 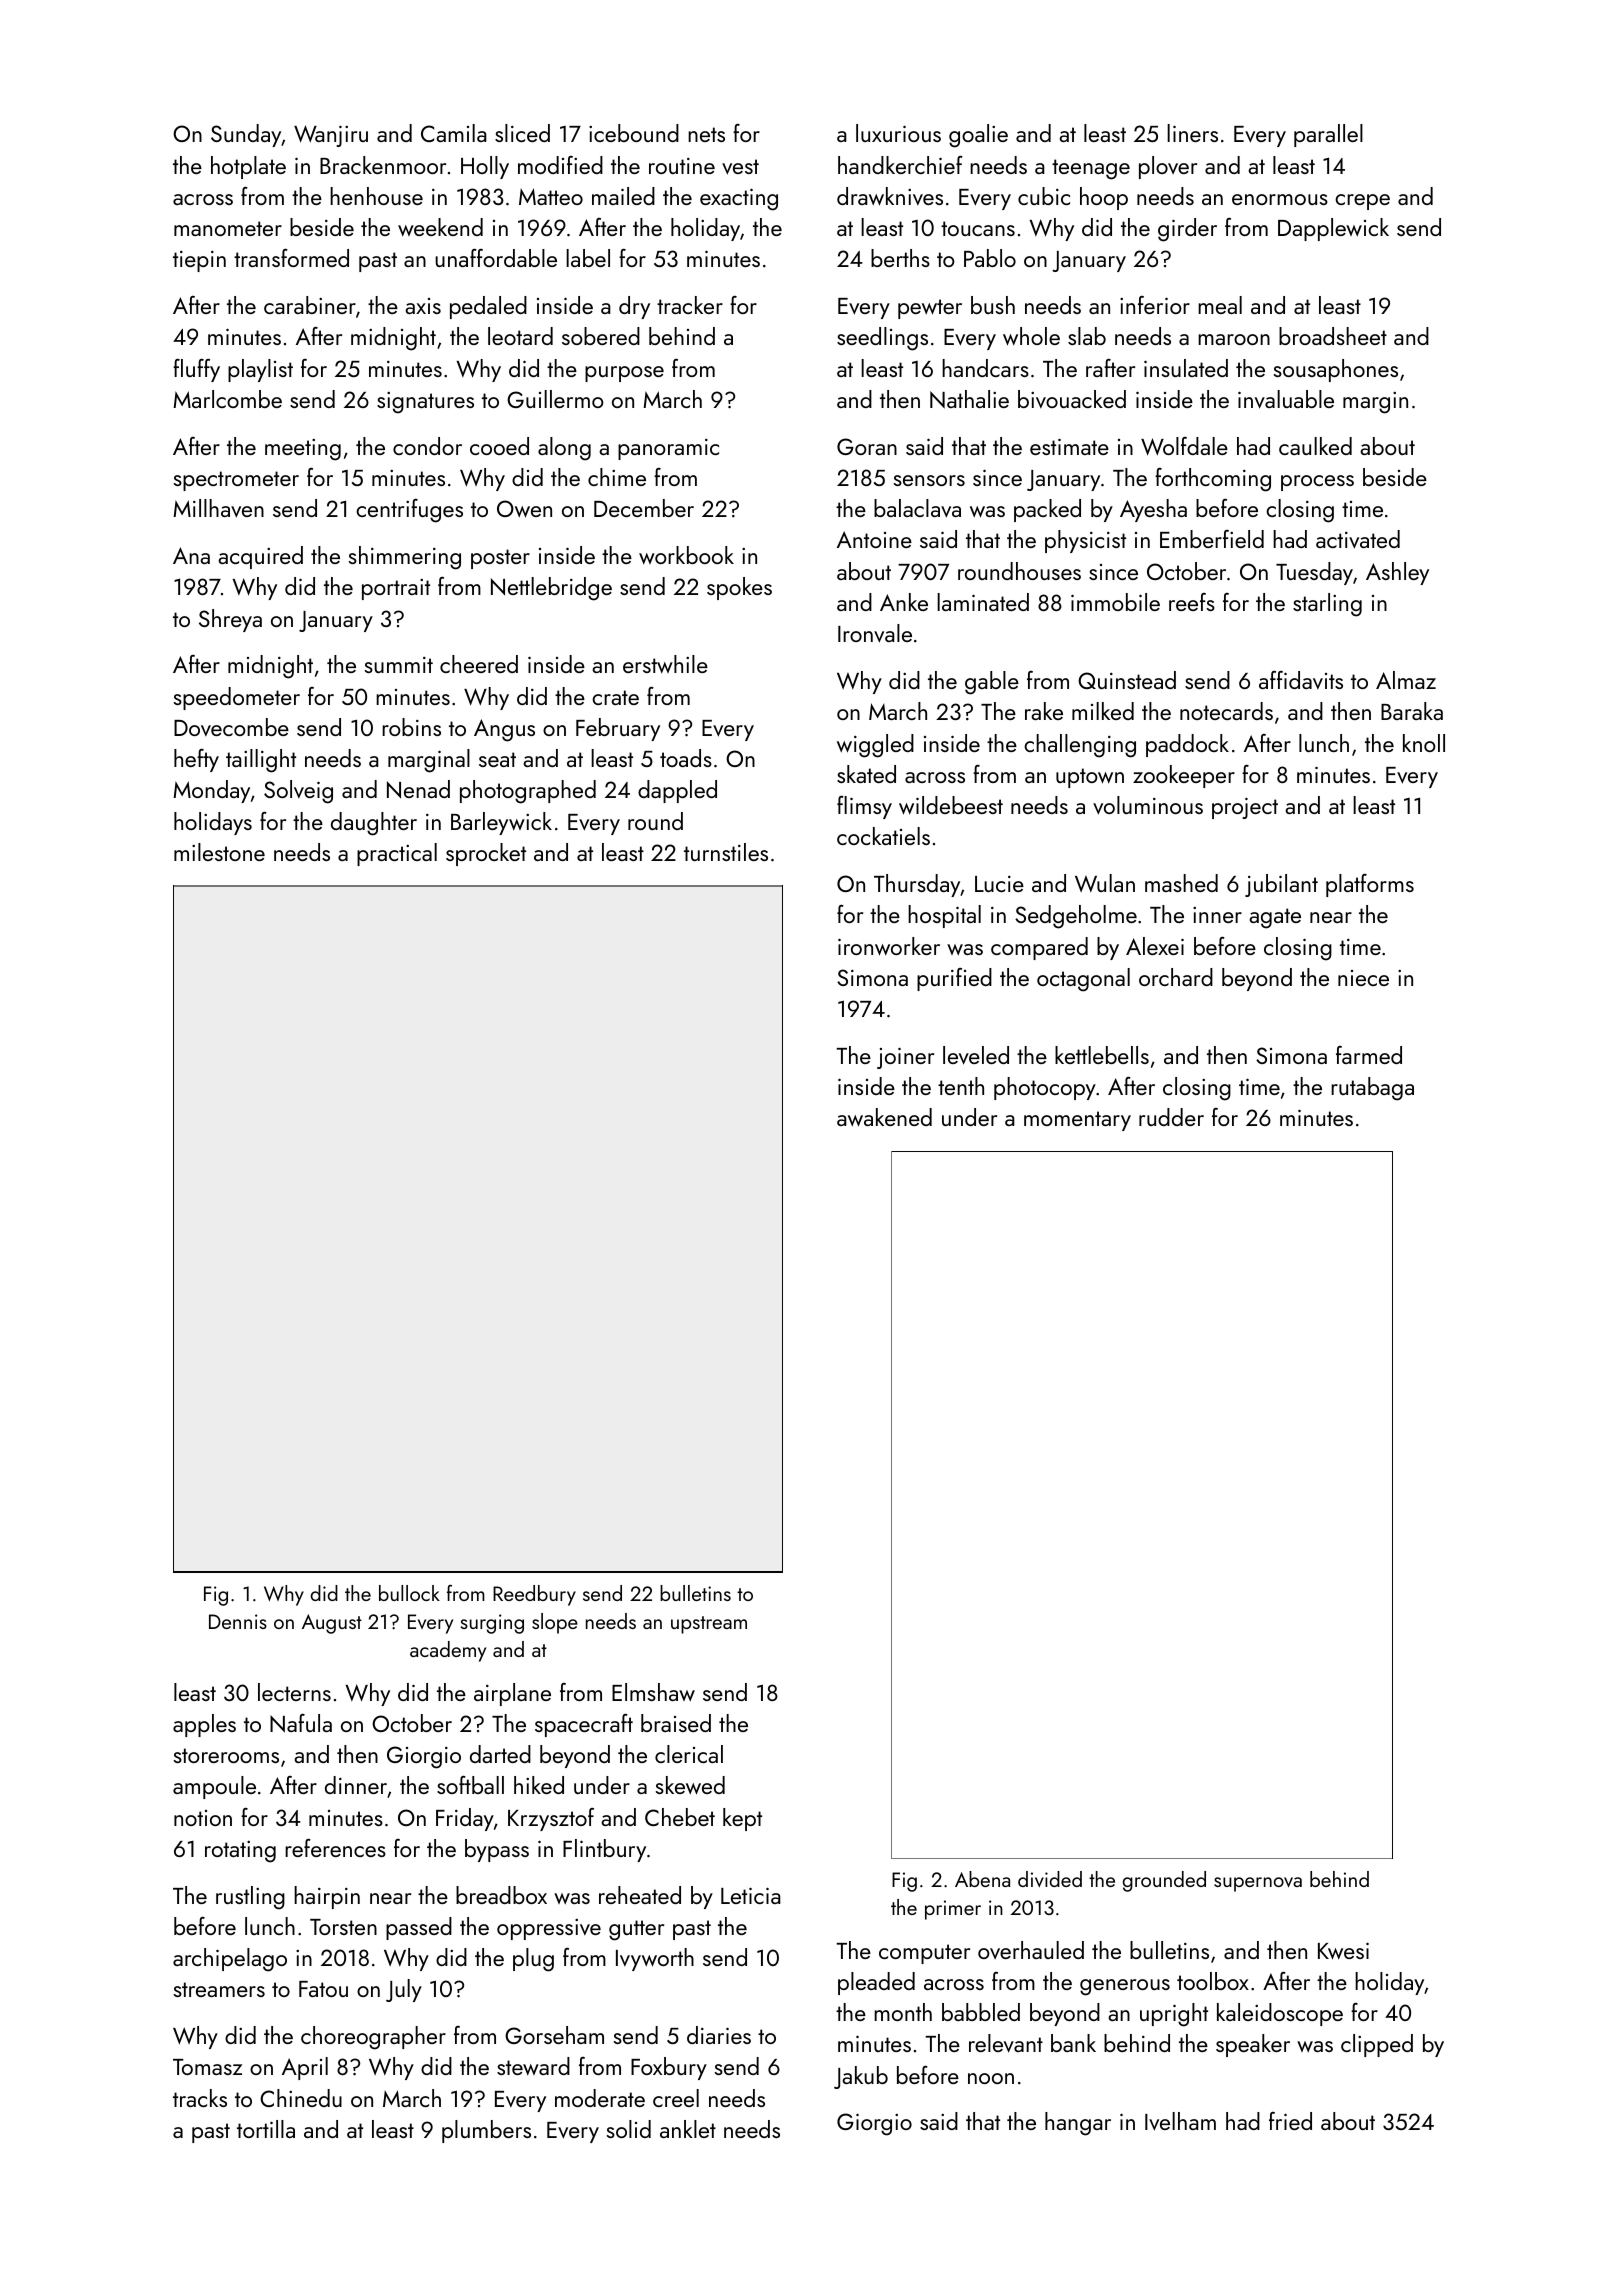 What do you see at coordinates (884, 1117) in the document?
I see `awakened` at bounding box center [884, 1117].
